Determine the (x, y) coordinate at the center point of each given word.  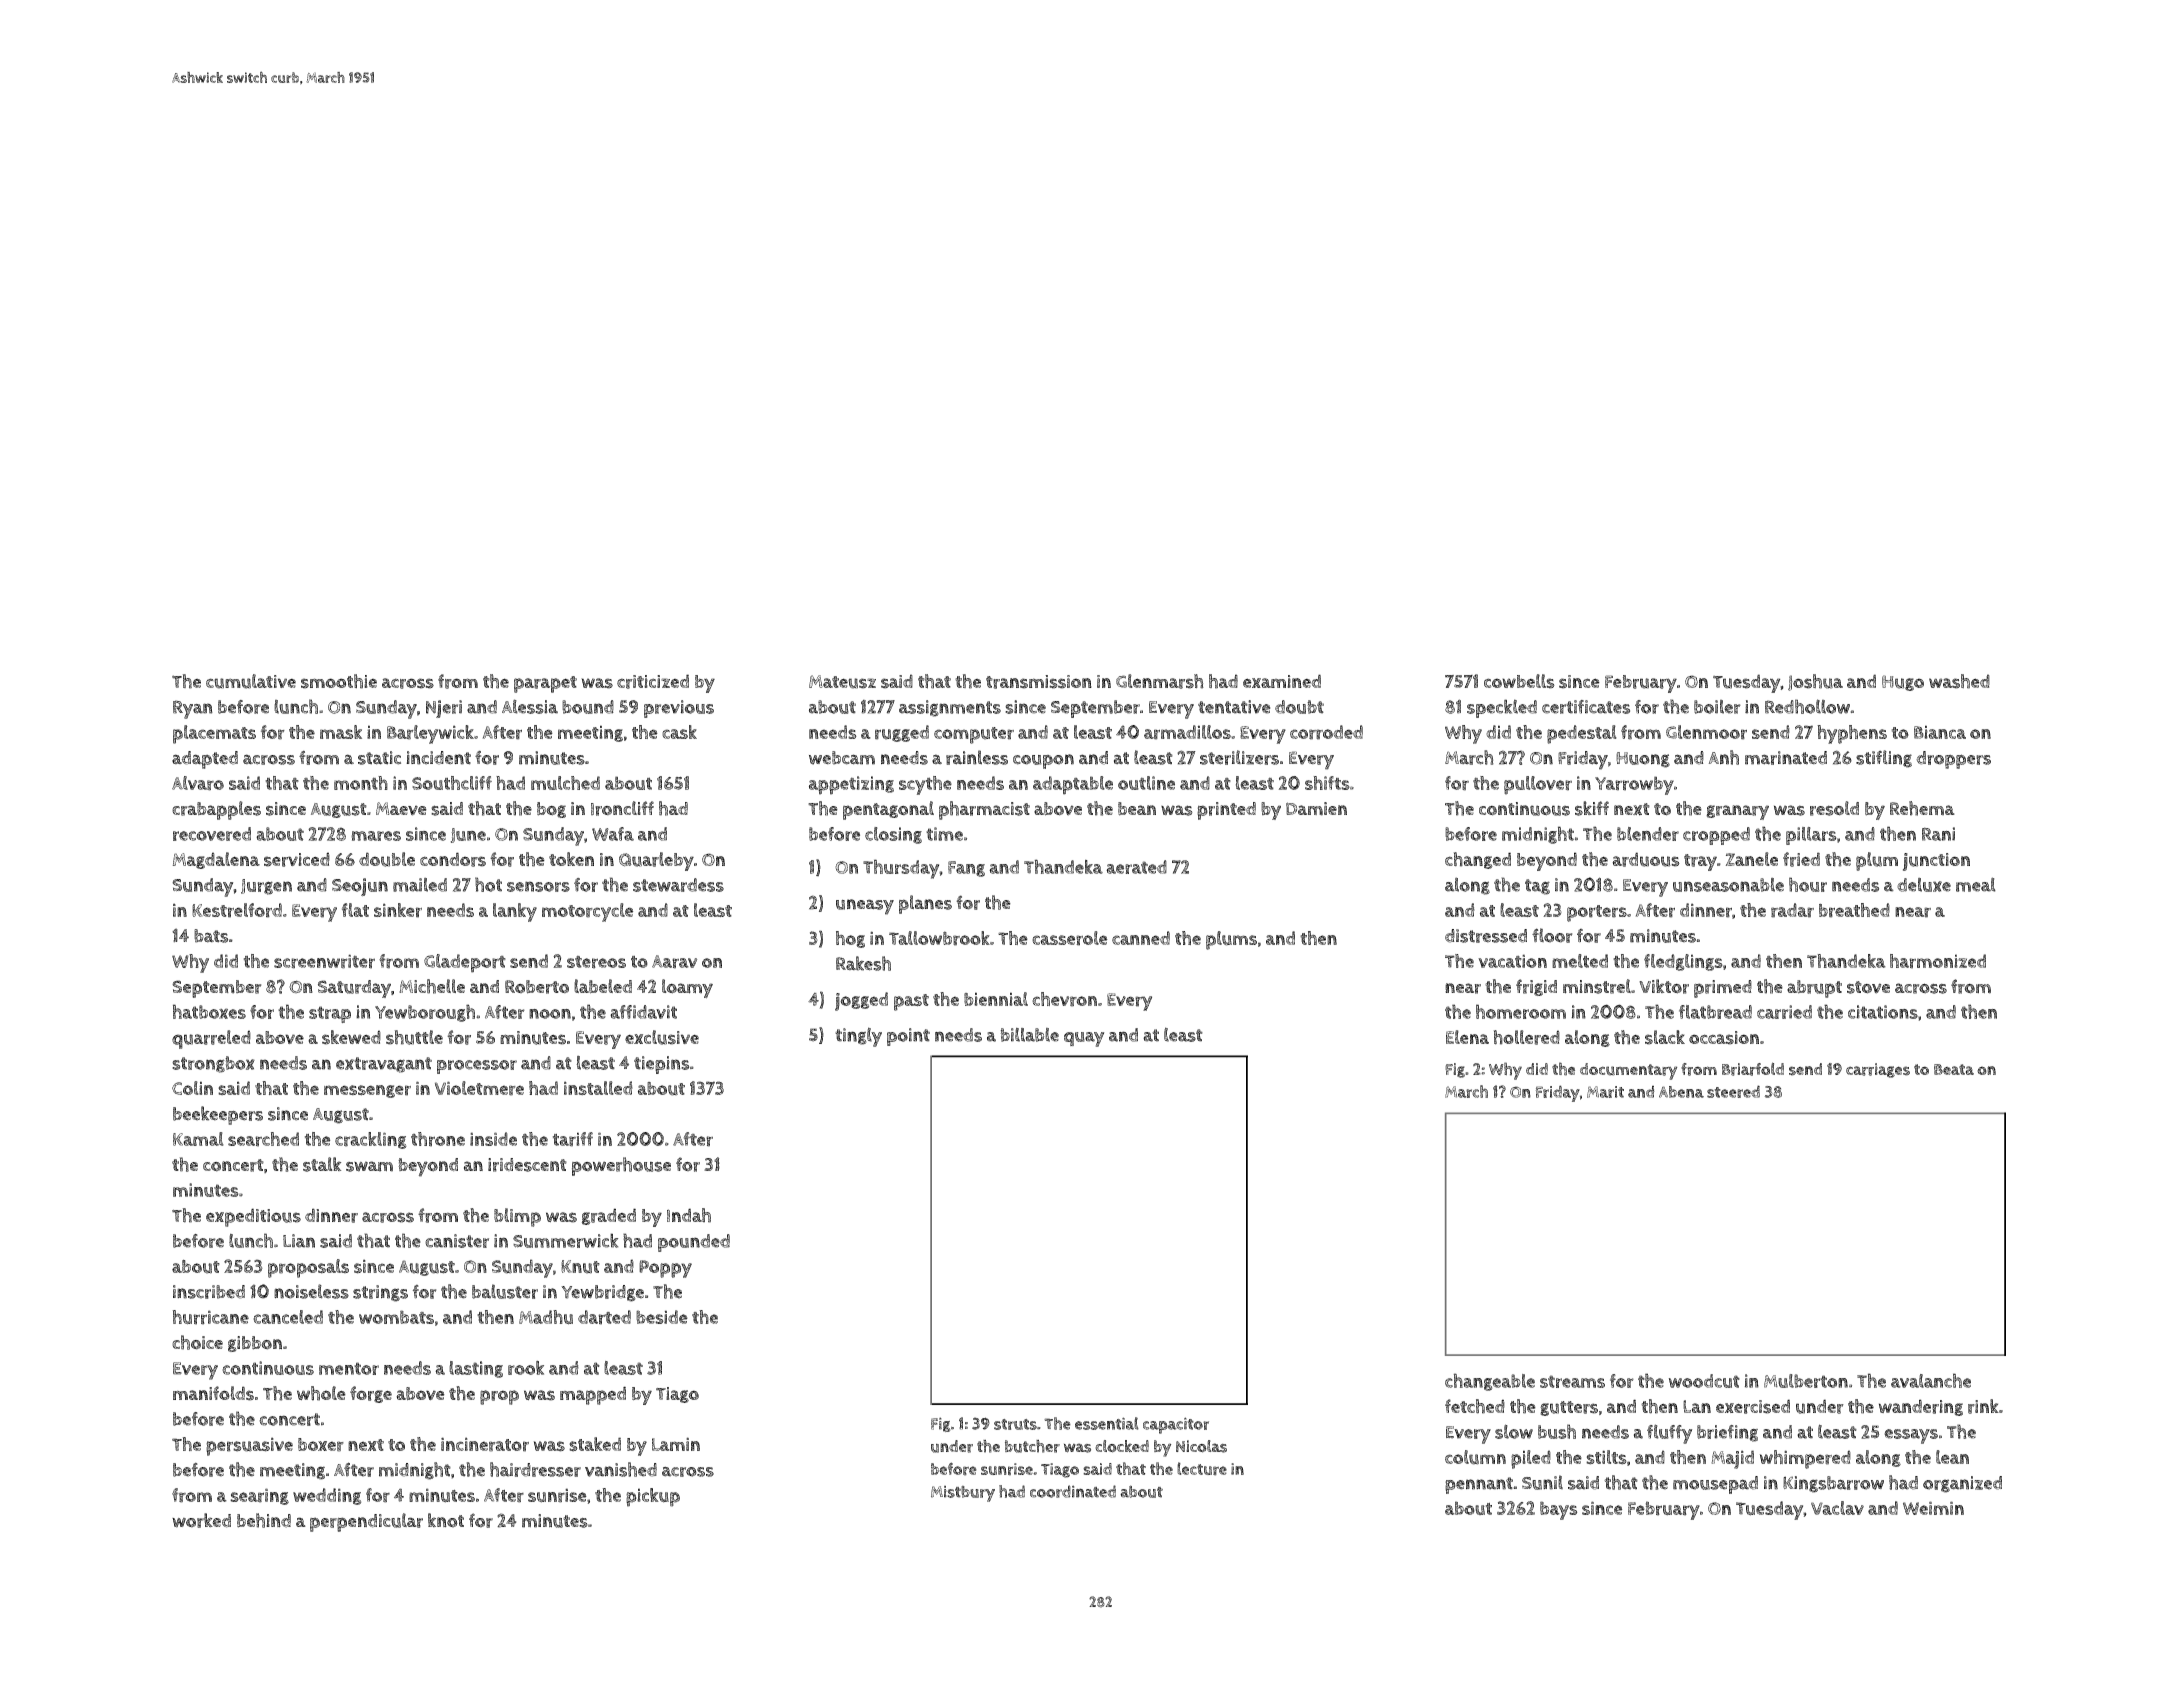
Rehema (1922, 808)
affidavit (643, 1012)
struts (1015, 1424)
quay (1084, 1039)
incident (438, 758)
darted (604, 1317)
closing (893, 835)
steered (1733, 1091)
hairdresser (535, 1469)
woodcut (1704, 1381)
